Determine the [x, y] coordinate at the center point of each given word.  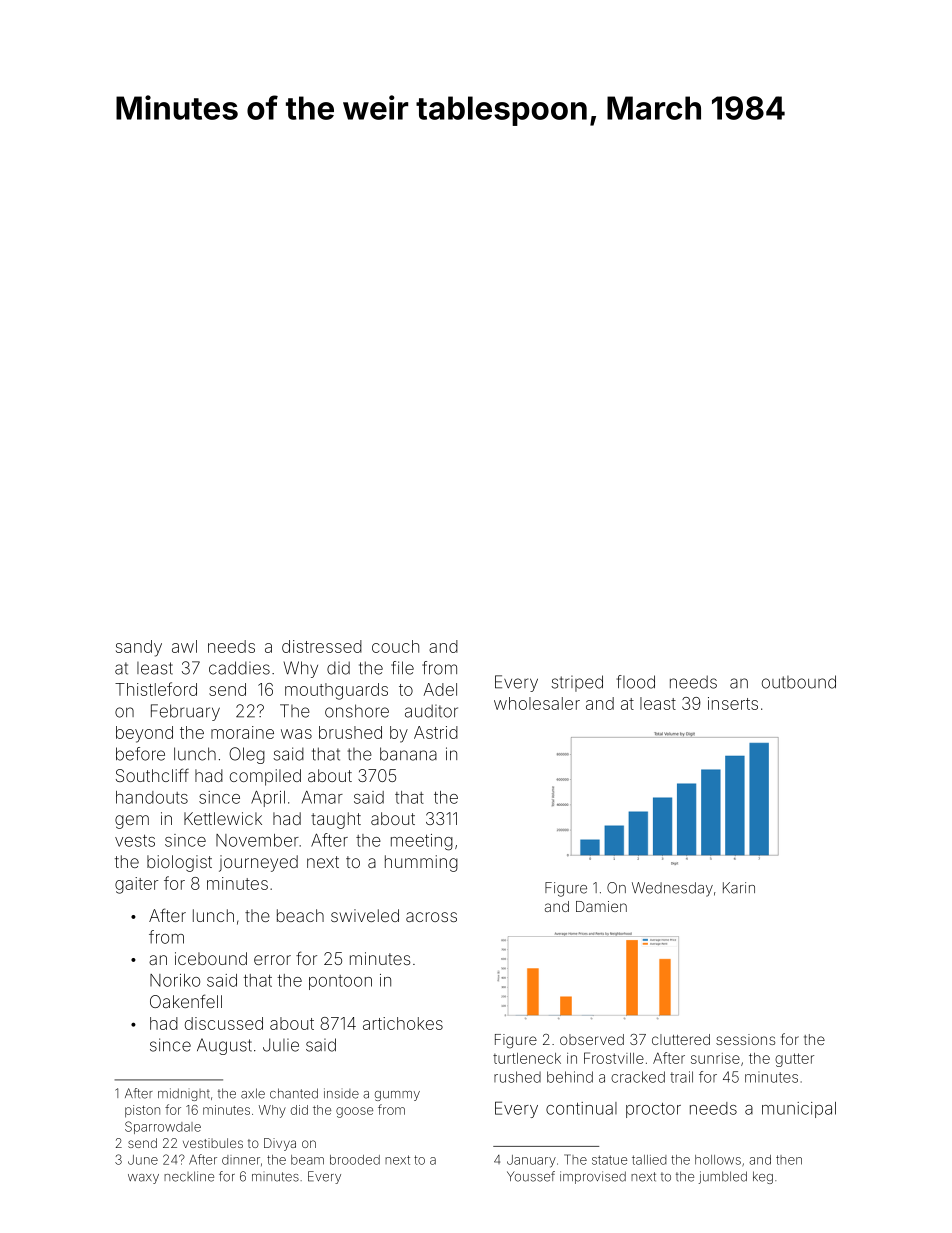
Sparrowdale [163, 1127]
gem [132, 822]
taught [336, 820]
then [789, 1160]
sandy [139, 648]
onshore [357, 711]
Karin [739, 888]
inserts [733, 703]
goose [354, 1112]
